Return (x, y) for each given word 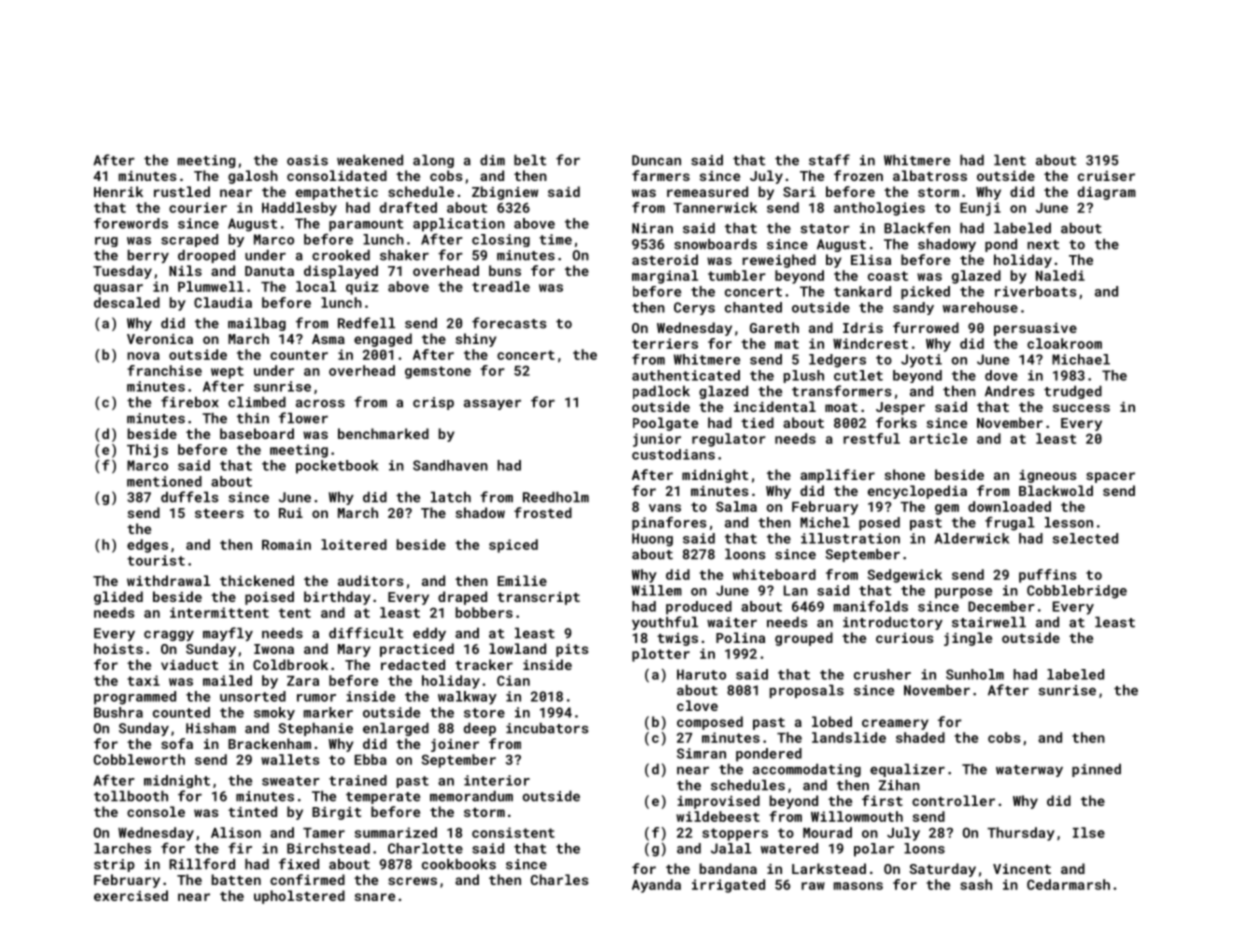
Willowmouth (857, 816)
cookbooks (459, 864)
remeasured (707, 191)
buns (505, 270)
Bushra (118, 712)
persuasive (1035, 329)
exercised (131, 895)
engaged (383, 340)
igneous (1047, 476)
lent (1010, 160)
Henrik (118, 191)
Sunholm (975, 674)
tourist (156, 560)
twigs (677, 639)
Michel (825, 522)
